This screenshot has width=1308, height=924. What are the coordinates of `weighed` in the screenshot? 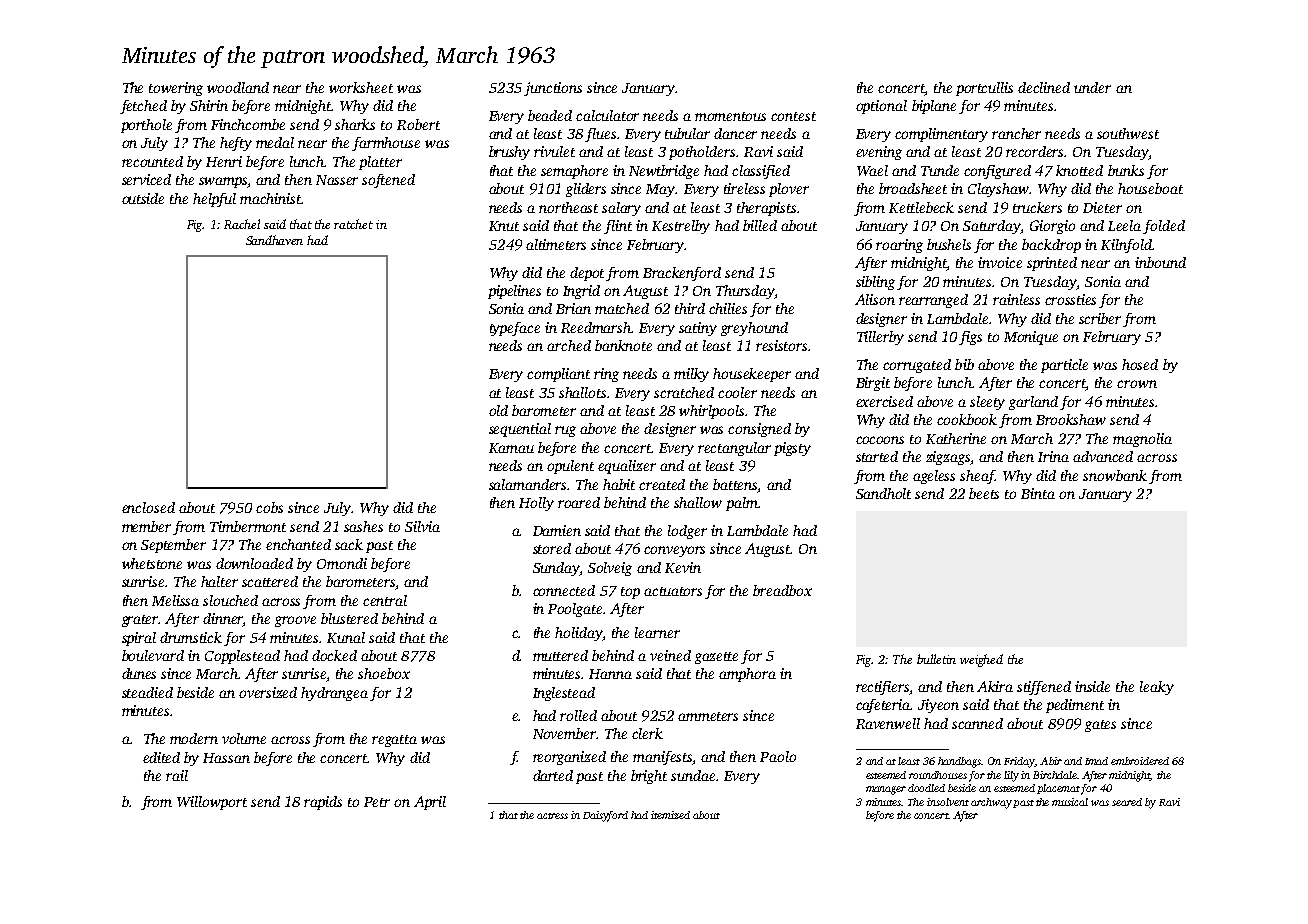 It's located at (981, 660).
